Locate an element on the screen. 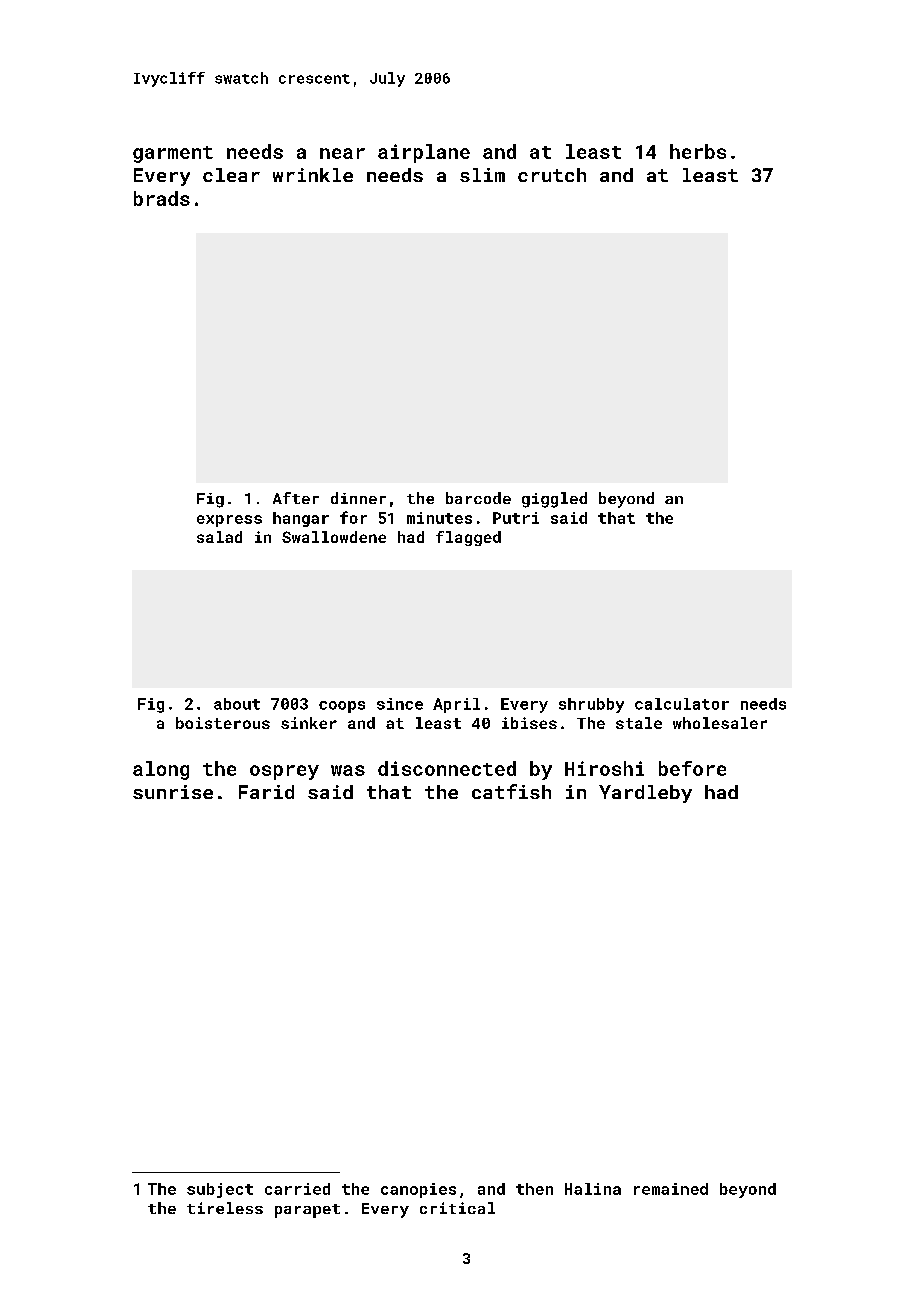 This screenshot has width=924, height=1314. remained is located at coordinates (671, 1189).
